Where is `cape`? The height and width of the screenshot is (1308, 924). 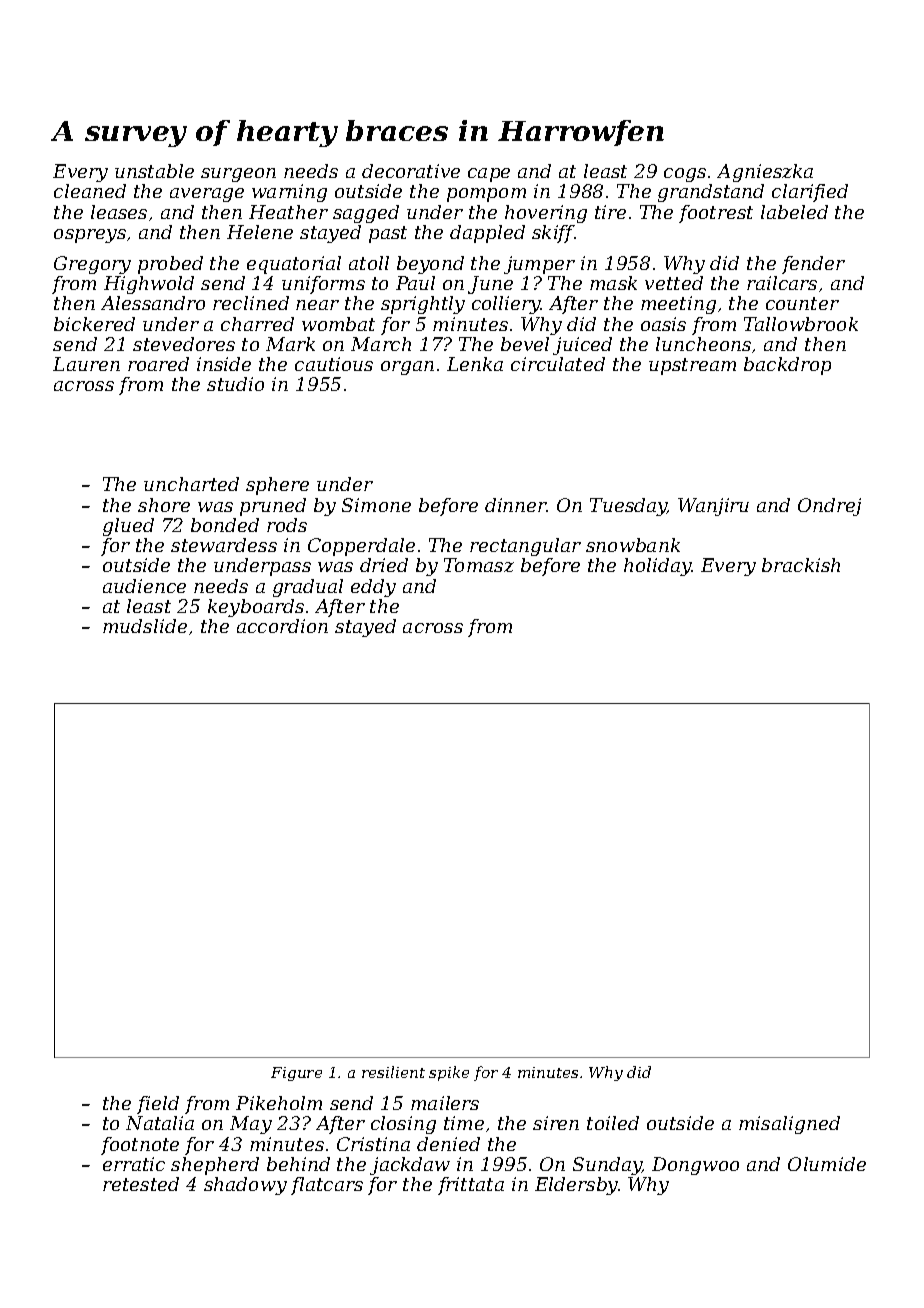
cape is located at coordinates (489, 175).
